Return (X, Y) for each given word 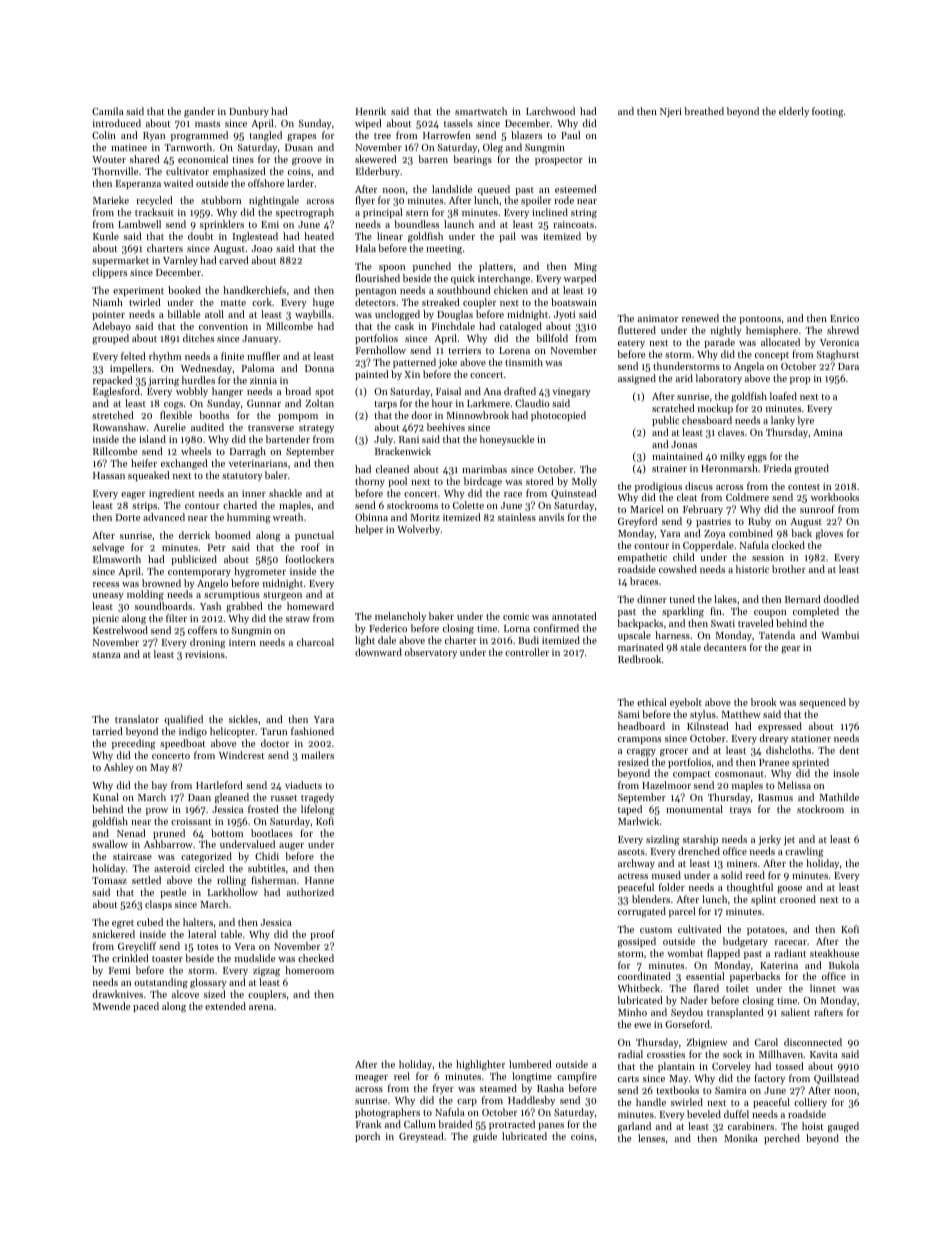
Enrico (844, 318)
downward (378, 652)
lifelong (318, 810)
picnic (105, 619)
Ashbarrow (168, 844)
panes (551, 1126)
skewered (376, 159)
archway (636, 864)
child (684, 557)
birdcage (483, 482)
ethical (651, 702)
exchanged (184, 464)
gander (199, 112)
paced (146, 1007)
